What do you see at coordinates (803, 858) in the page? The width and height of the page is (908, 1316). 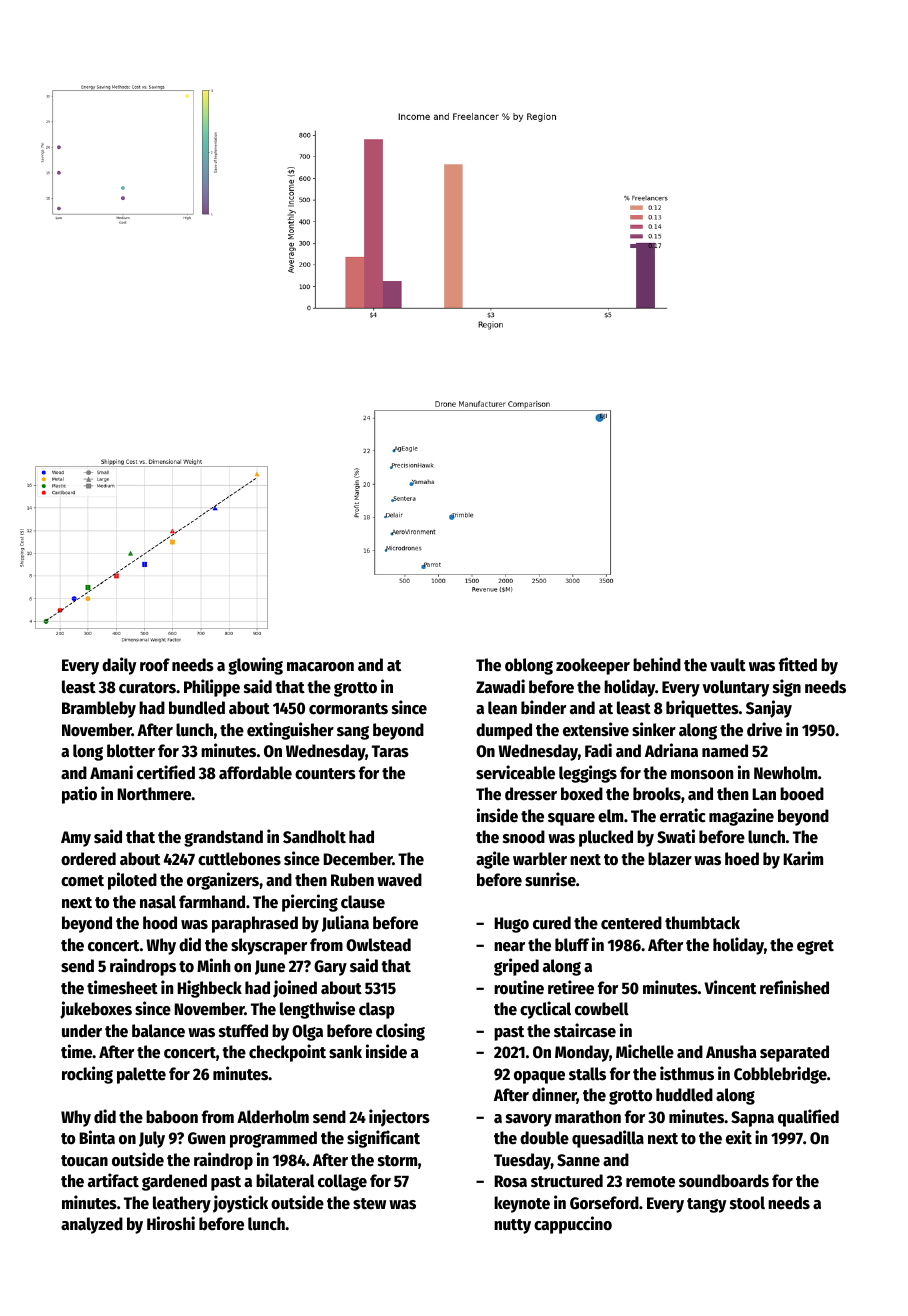 I see `Karim` at bounding box center [803, 858].
